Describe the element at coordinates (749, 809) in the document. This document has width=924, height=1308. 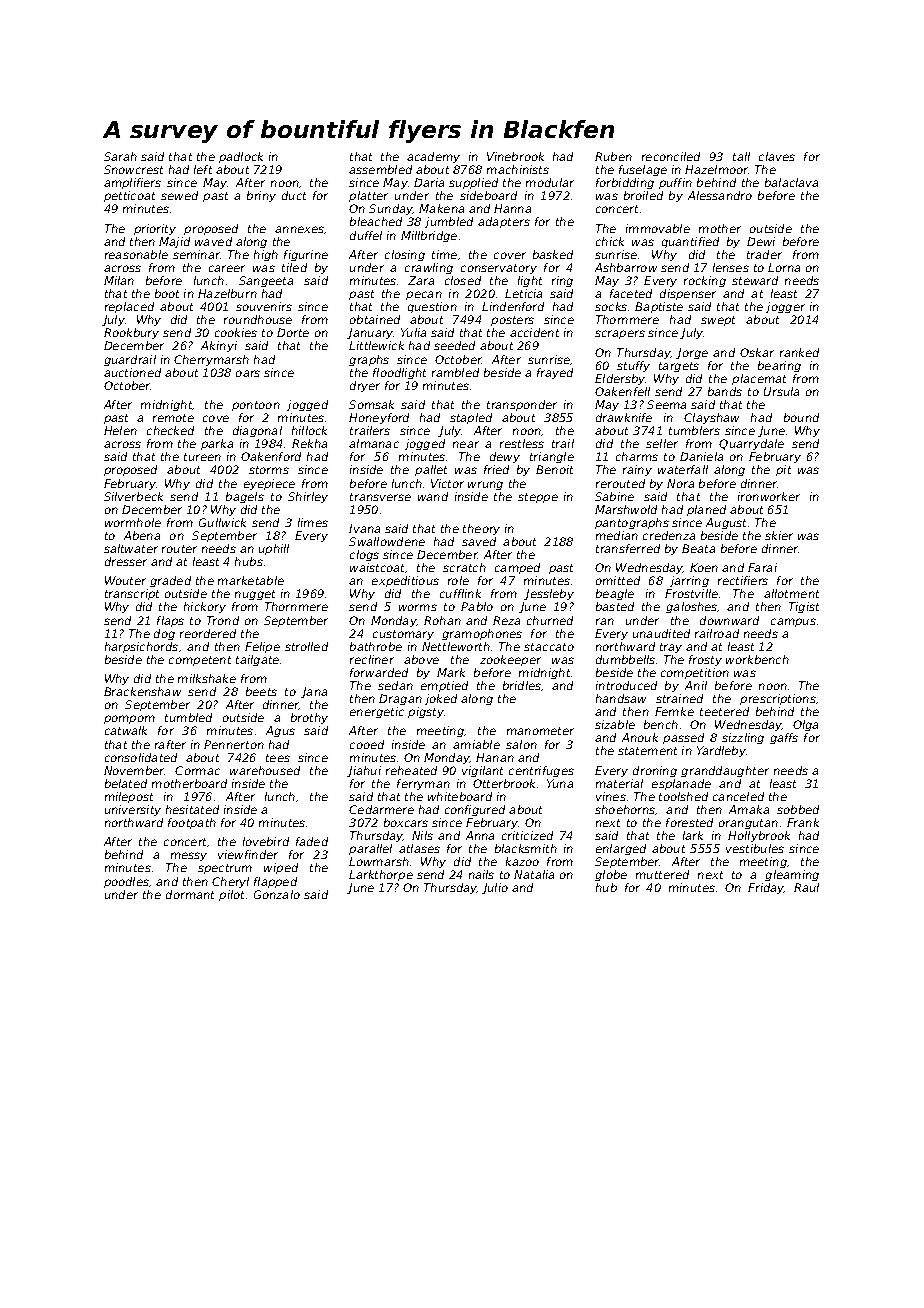
I see `Amaka` at that location.
